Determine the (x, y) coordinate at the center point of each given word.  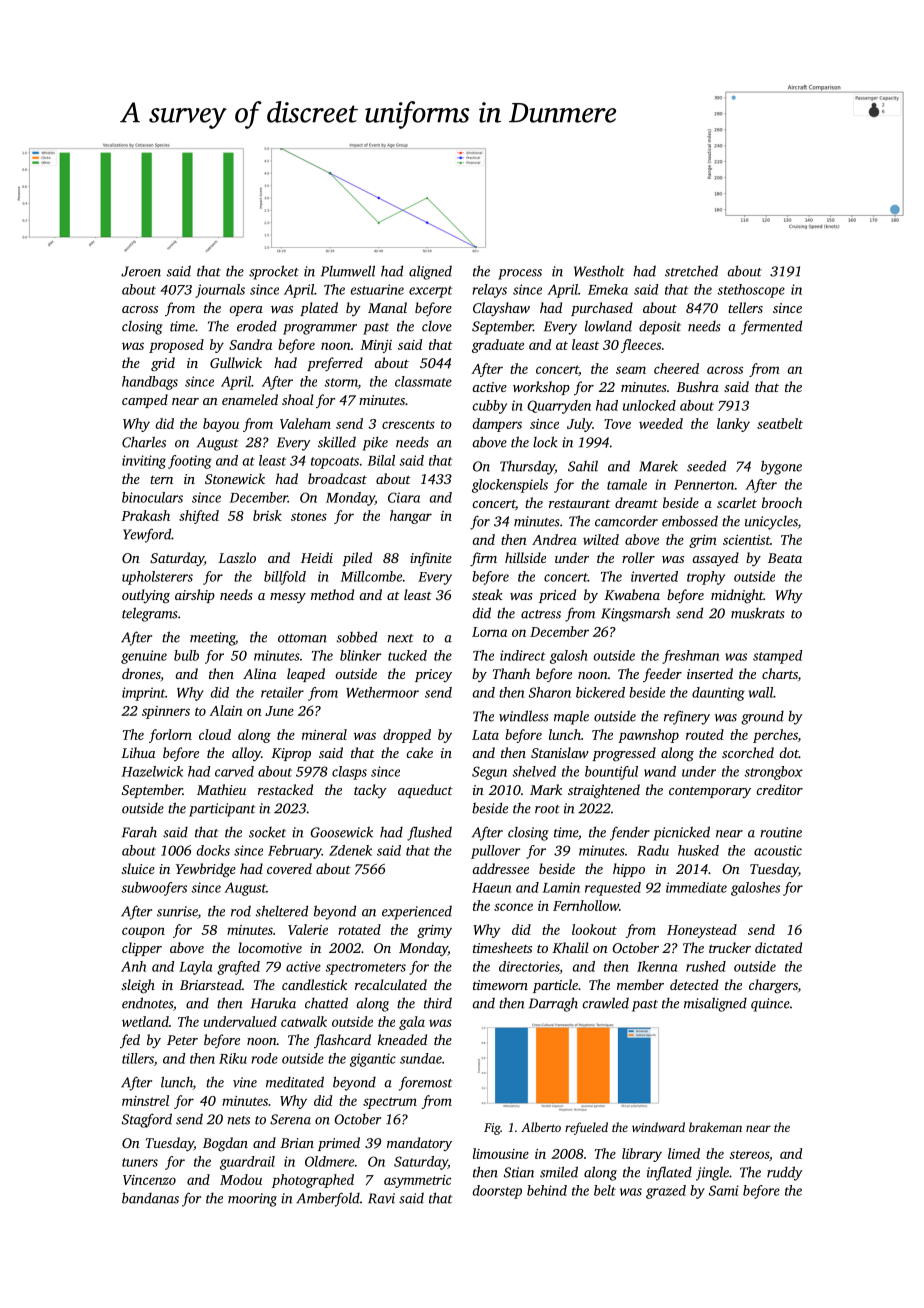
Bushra (697, 386)
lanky (733, 425)
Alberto (541, 1127)
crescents (408, 424)
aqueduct (425, 791)
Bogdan (225, 1144)
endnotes (147, 1003)
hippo (629, 870)
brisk (267, 515)
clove (437, 326)
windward (658, 1127)
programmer (320, 329)
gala (412, 1023)
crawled (605, 1003)
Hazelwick (152, 771)
